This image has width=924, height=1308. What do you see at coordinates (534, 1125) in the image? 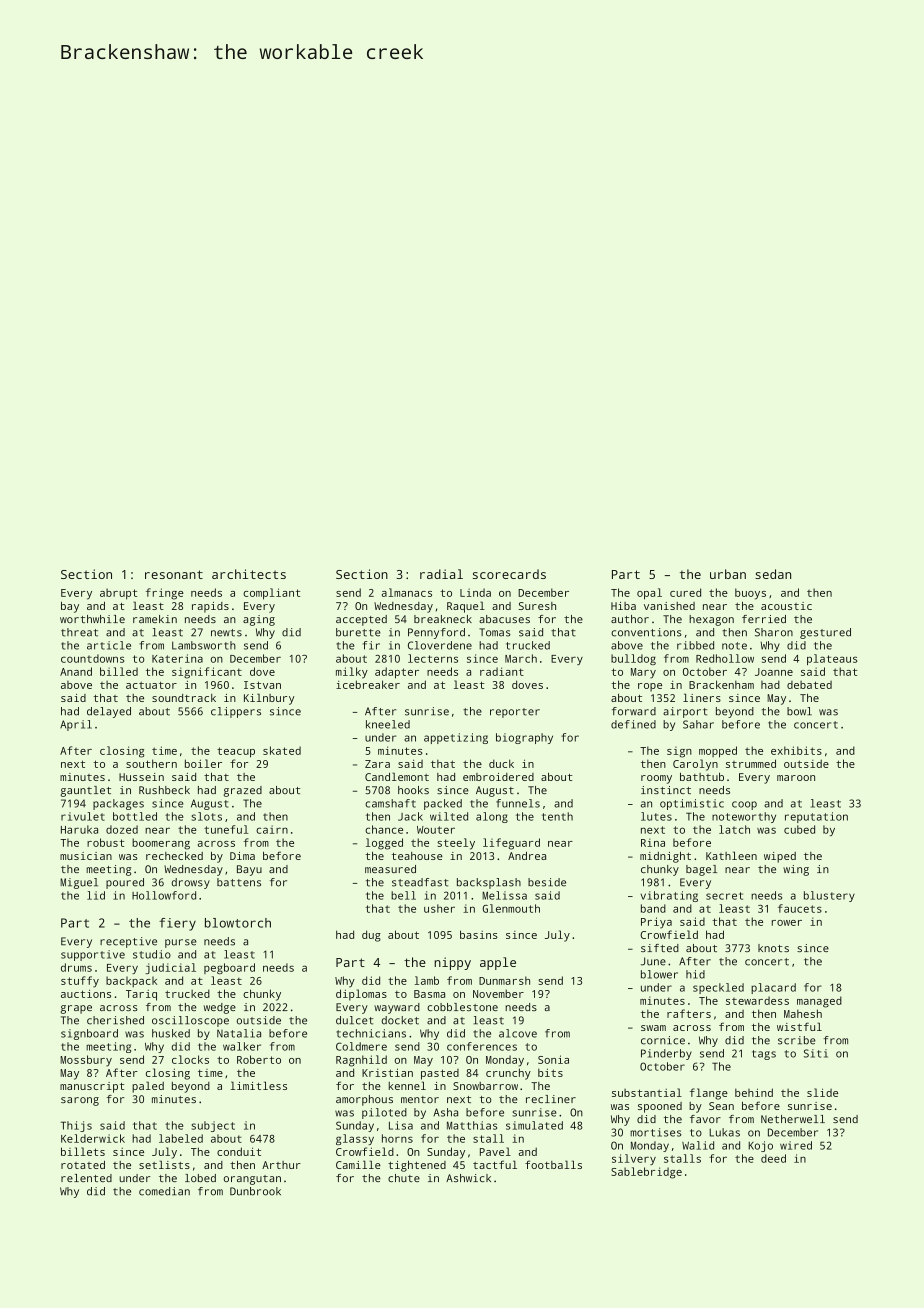
I see `simulated` at bounding box center [534, 1125].
